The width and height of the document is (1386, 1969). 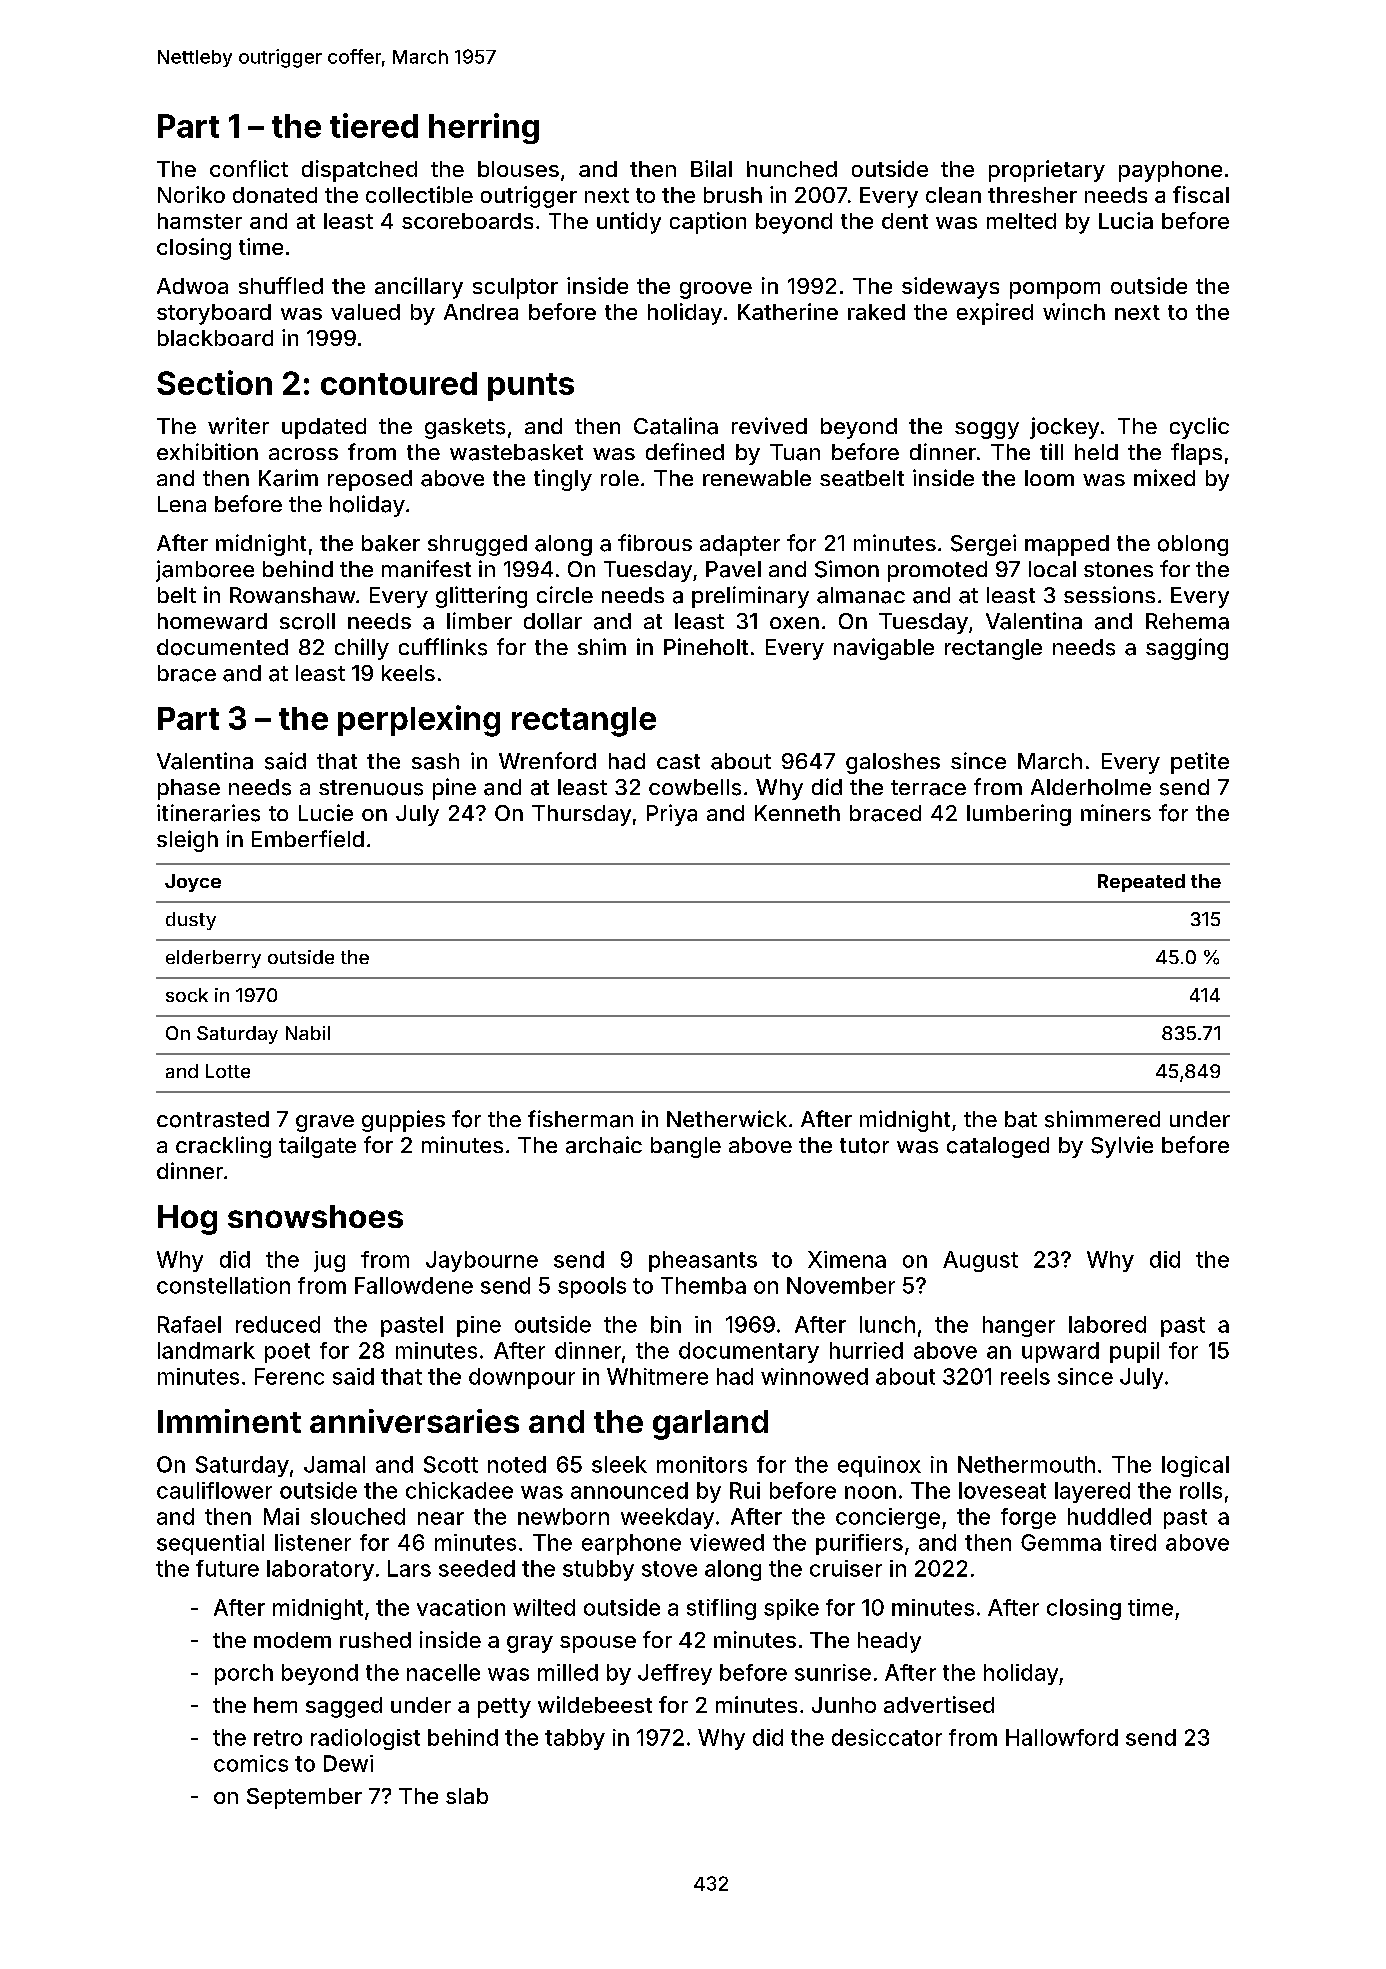 What do you see at coordinates (308, 838) in the document?
I see `Emberfield` at bounding box center [308, 838].
